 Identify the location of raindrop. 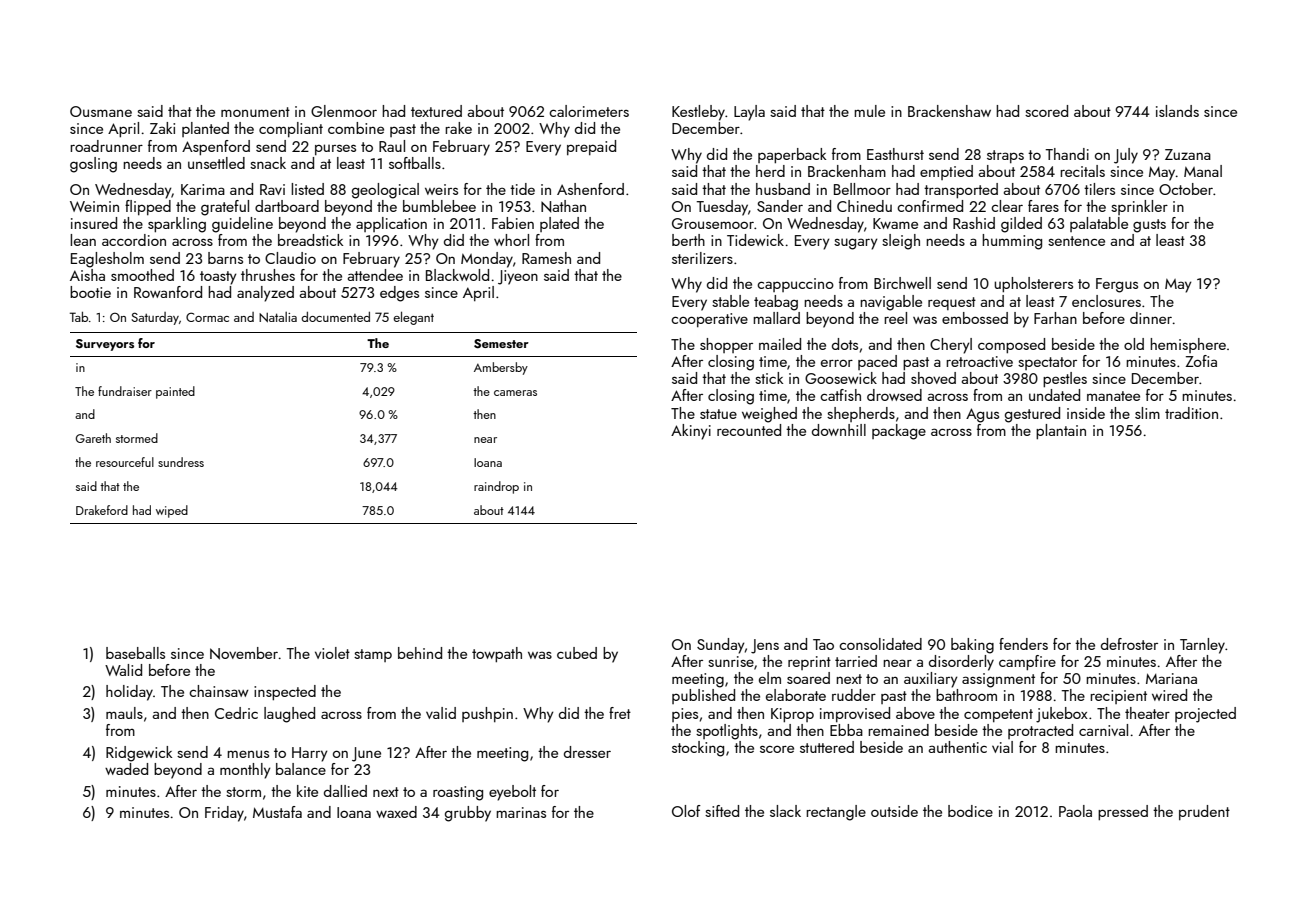
(496, 487).
